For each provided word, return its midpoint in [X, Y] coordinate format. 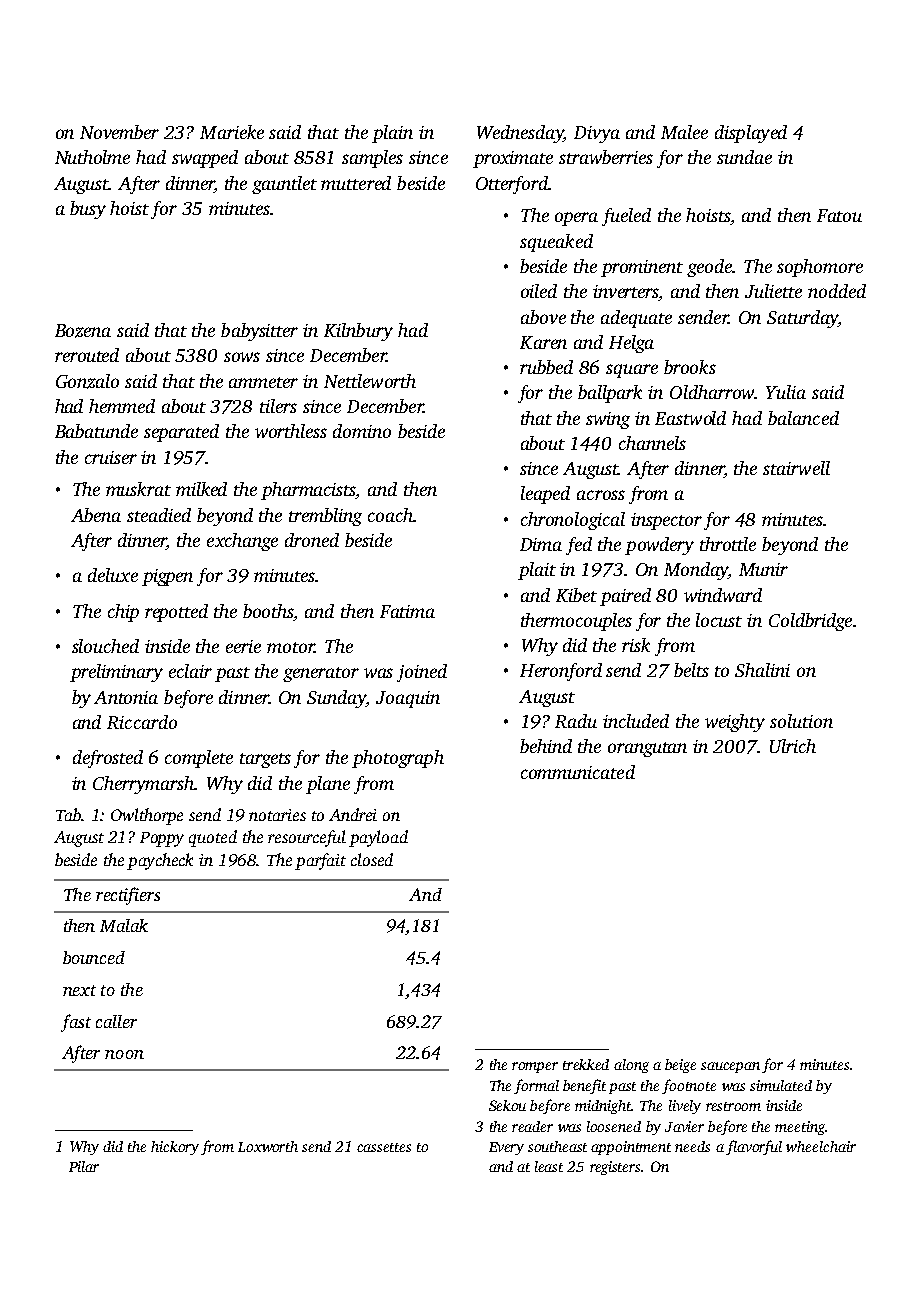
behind [546, 746]
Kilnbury [358, 332]
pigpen [167, 577]
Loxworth [268, 1146]
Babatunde [96, 431]
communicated [578, 772]
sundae [744, 157]
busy [88, 210]
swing [608, 420]
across [601, 495]
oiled [539, 291]
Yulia [786, 392]
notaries [277, 815]
